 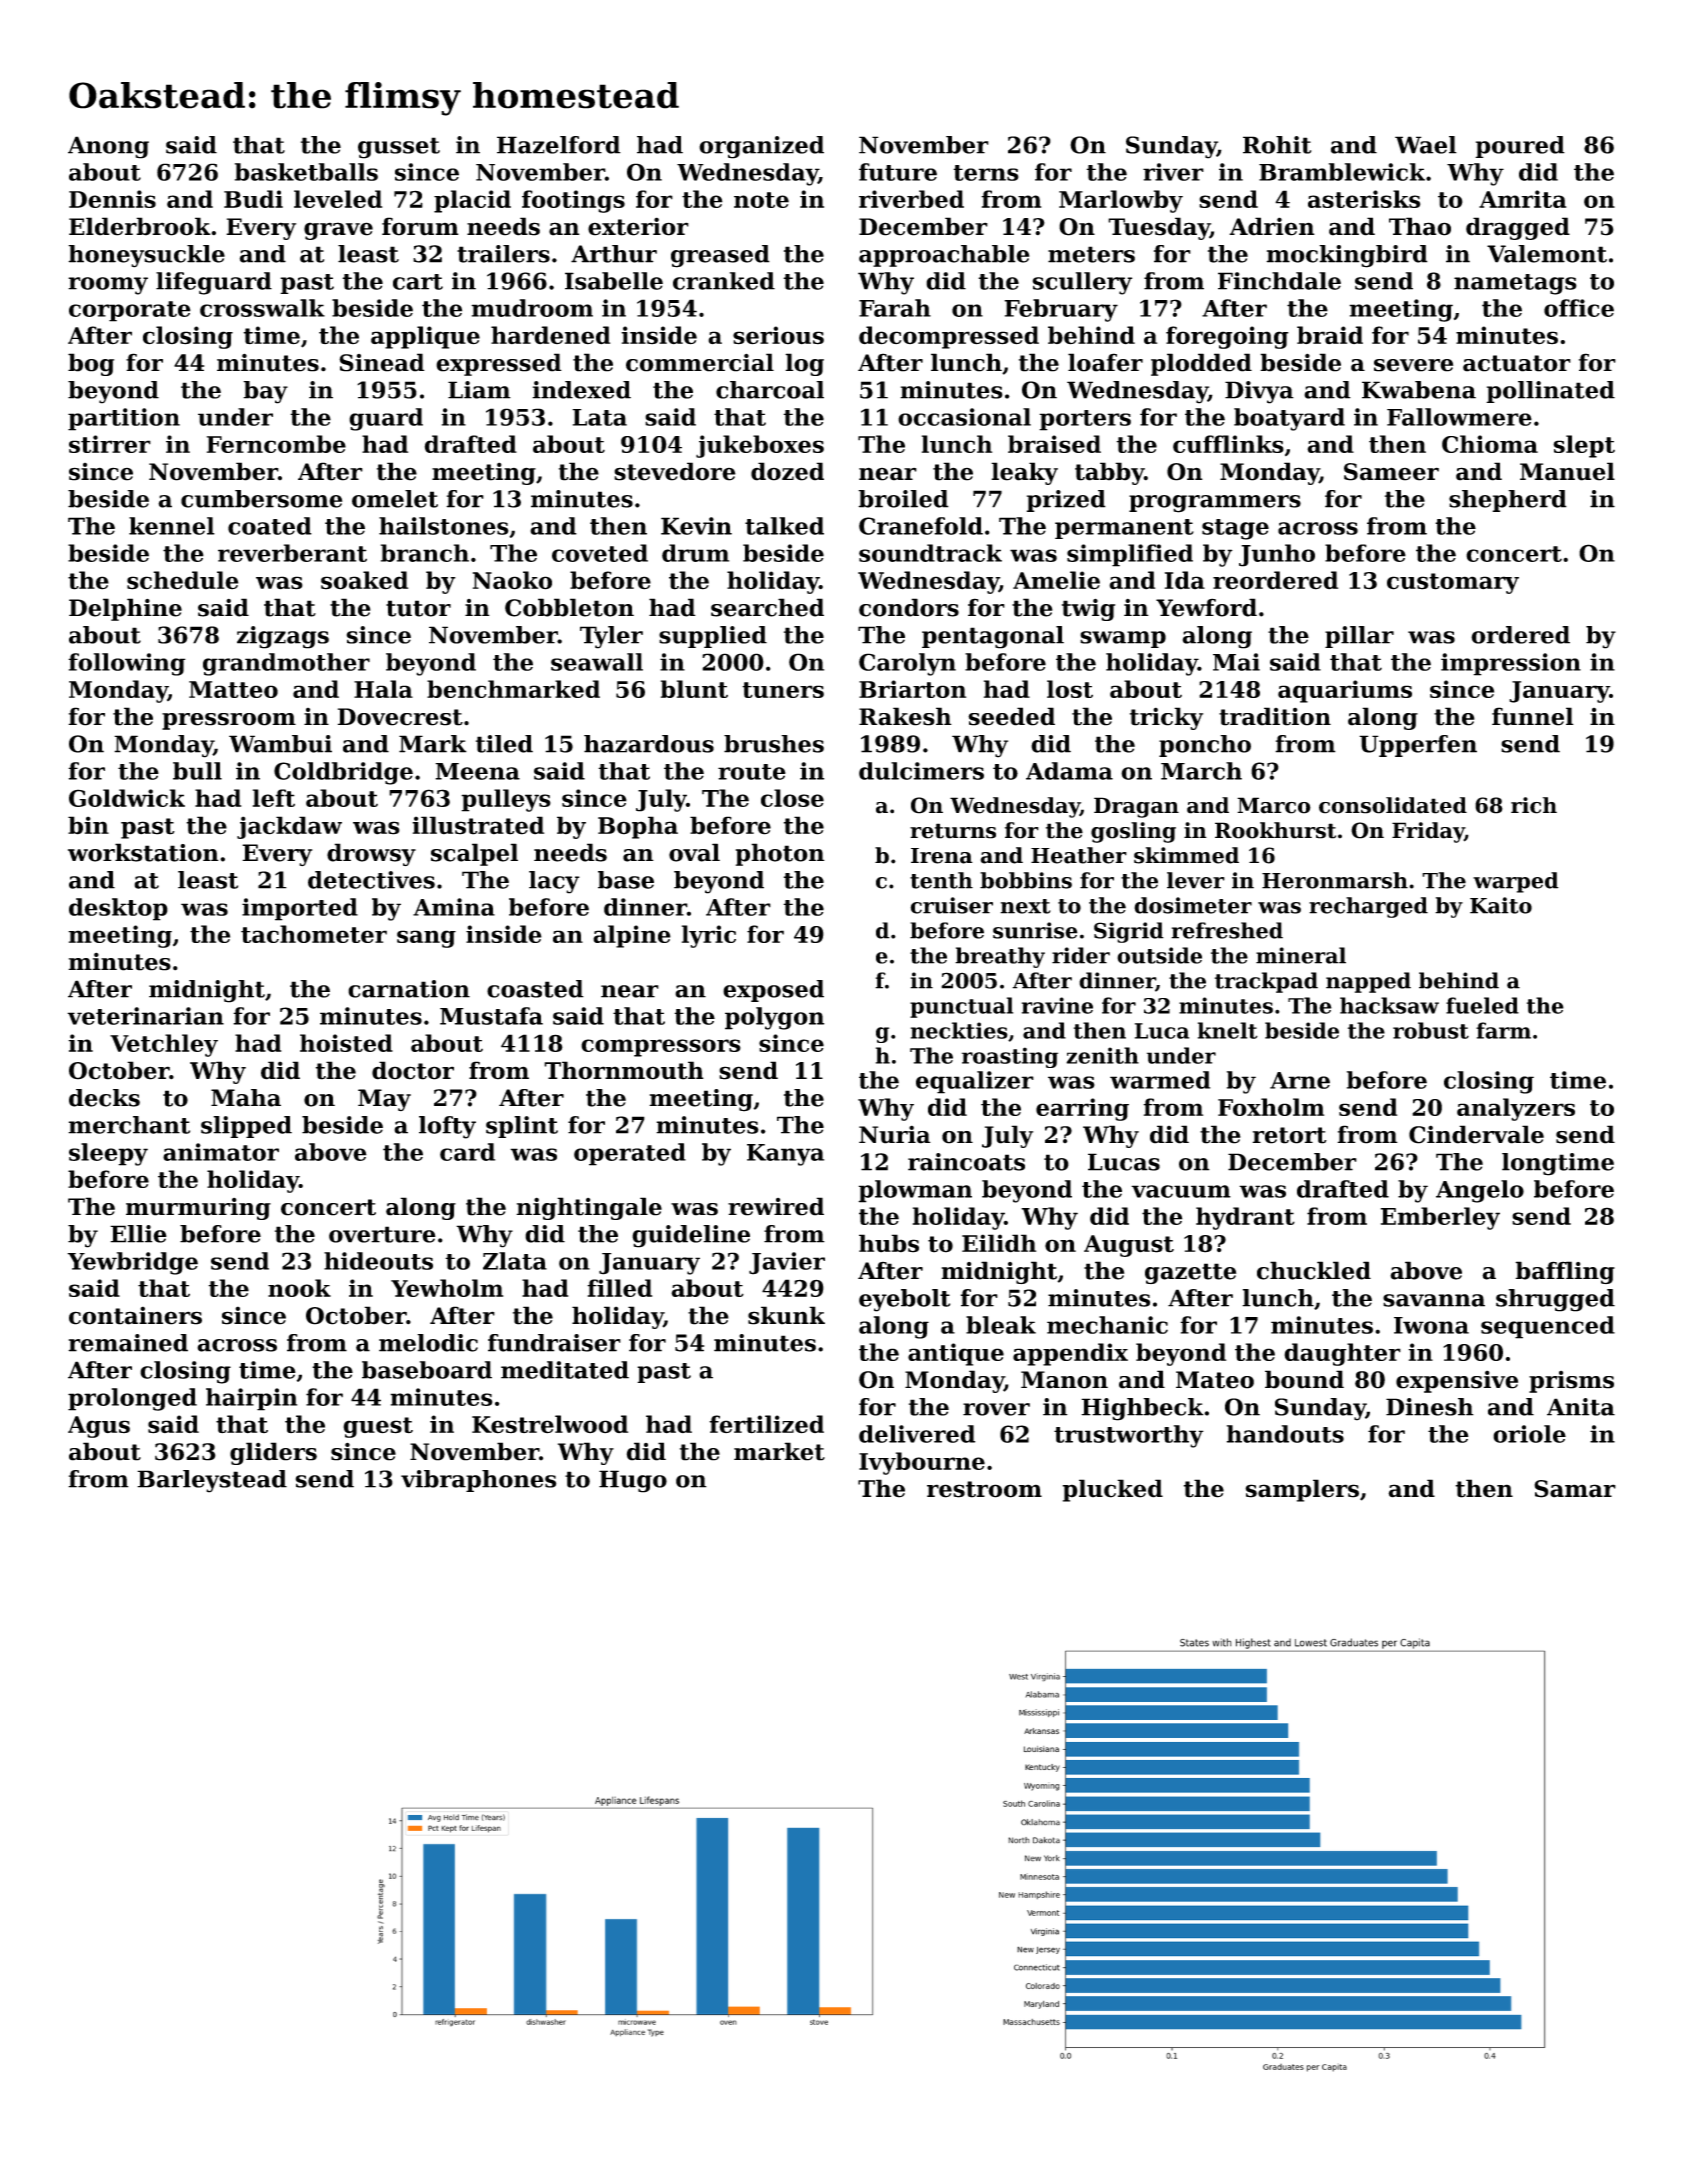 What do you see at coordinates (1522, 199) in the page?
I see `Amrita` at bounding box center [1522, 199].
